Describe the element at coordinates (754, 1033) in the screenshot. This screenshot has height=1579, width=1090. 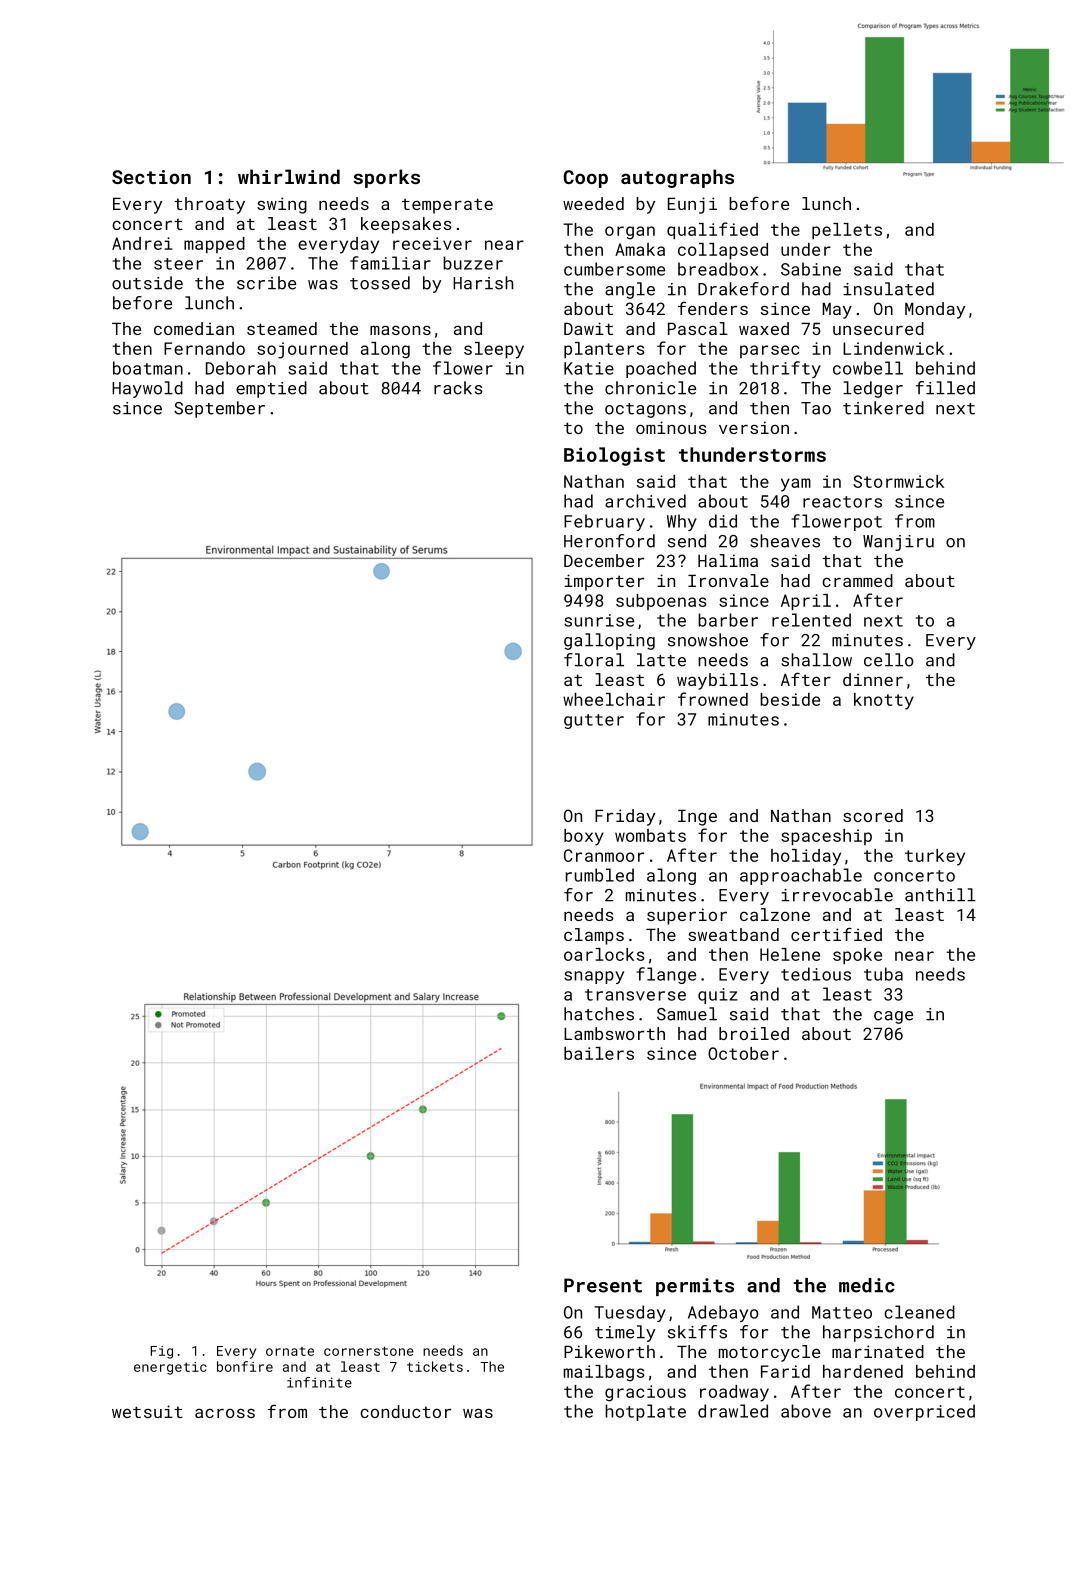
I see `broiled` at that location.
